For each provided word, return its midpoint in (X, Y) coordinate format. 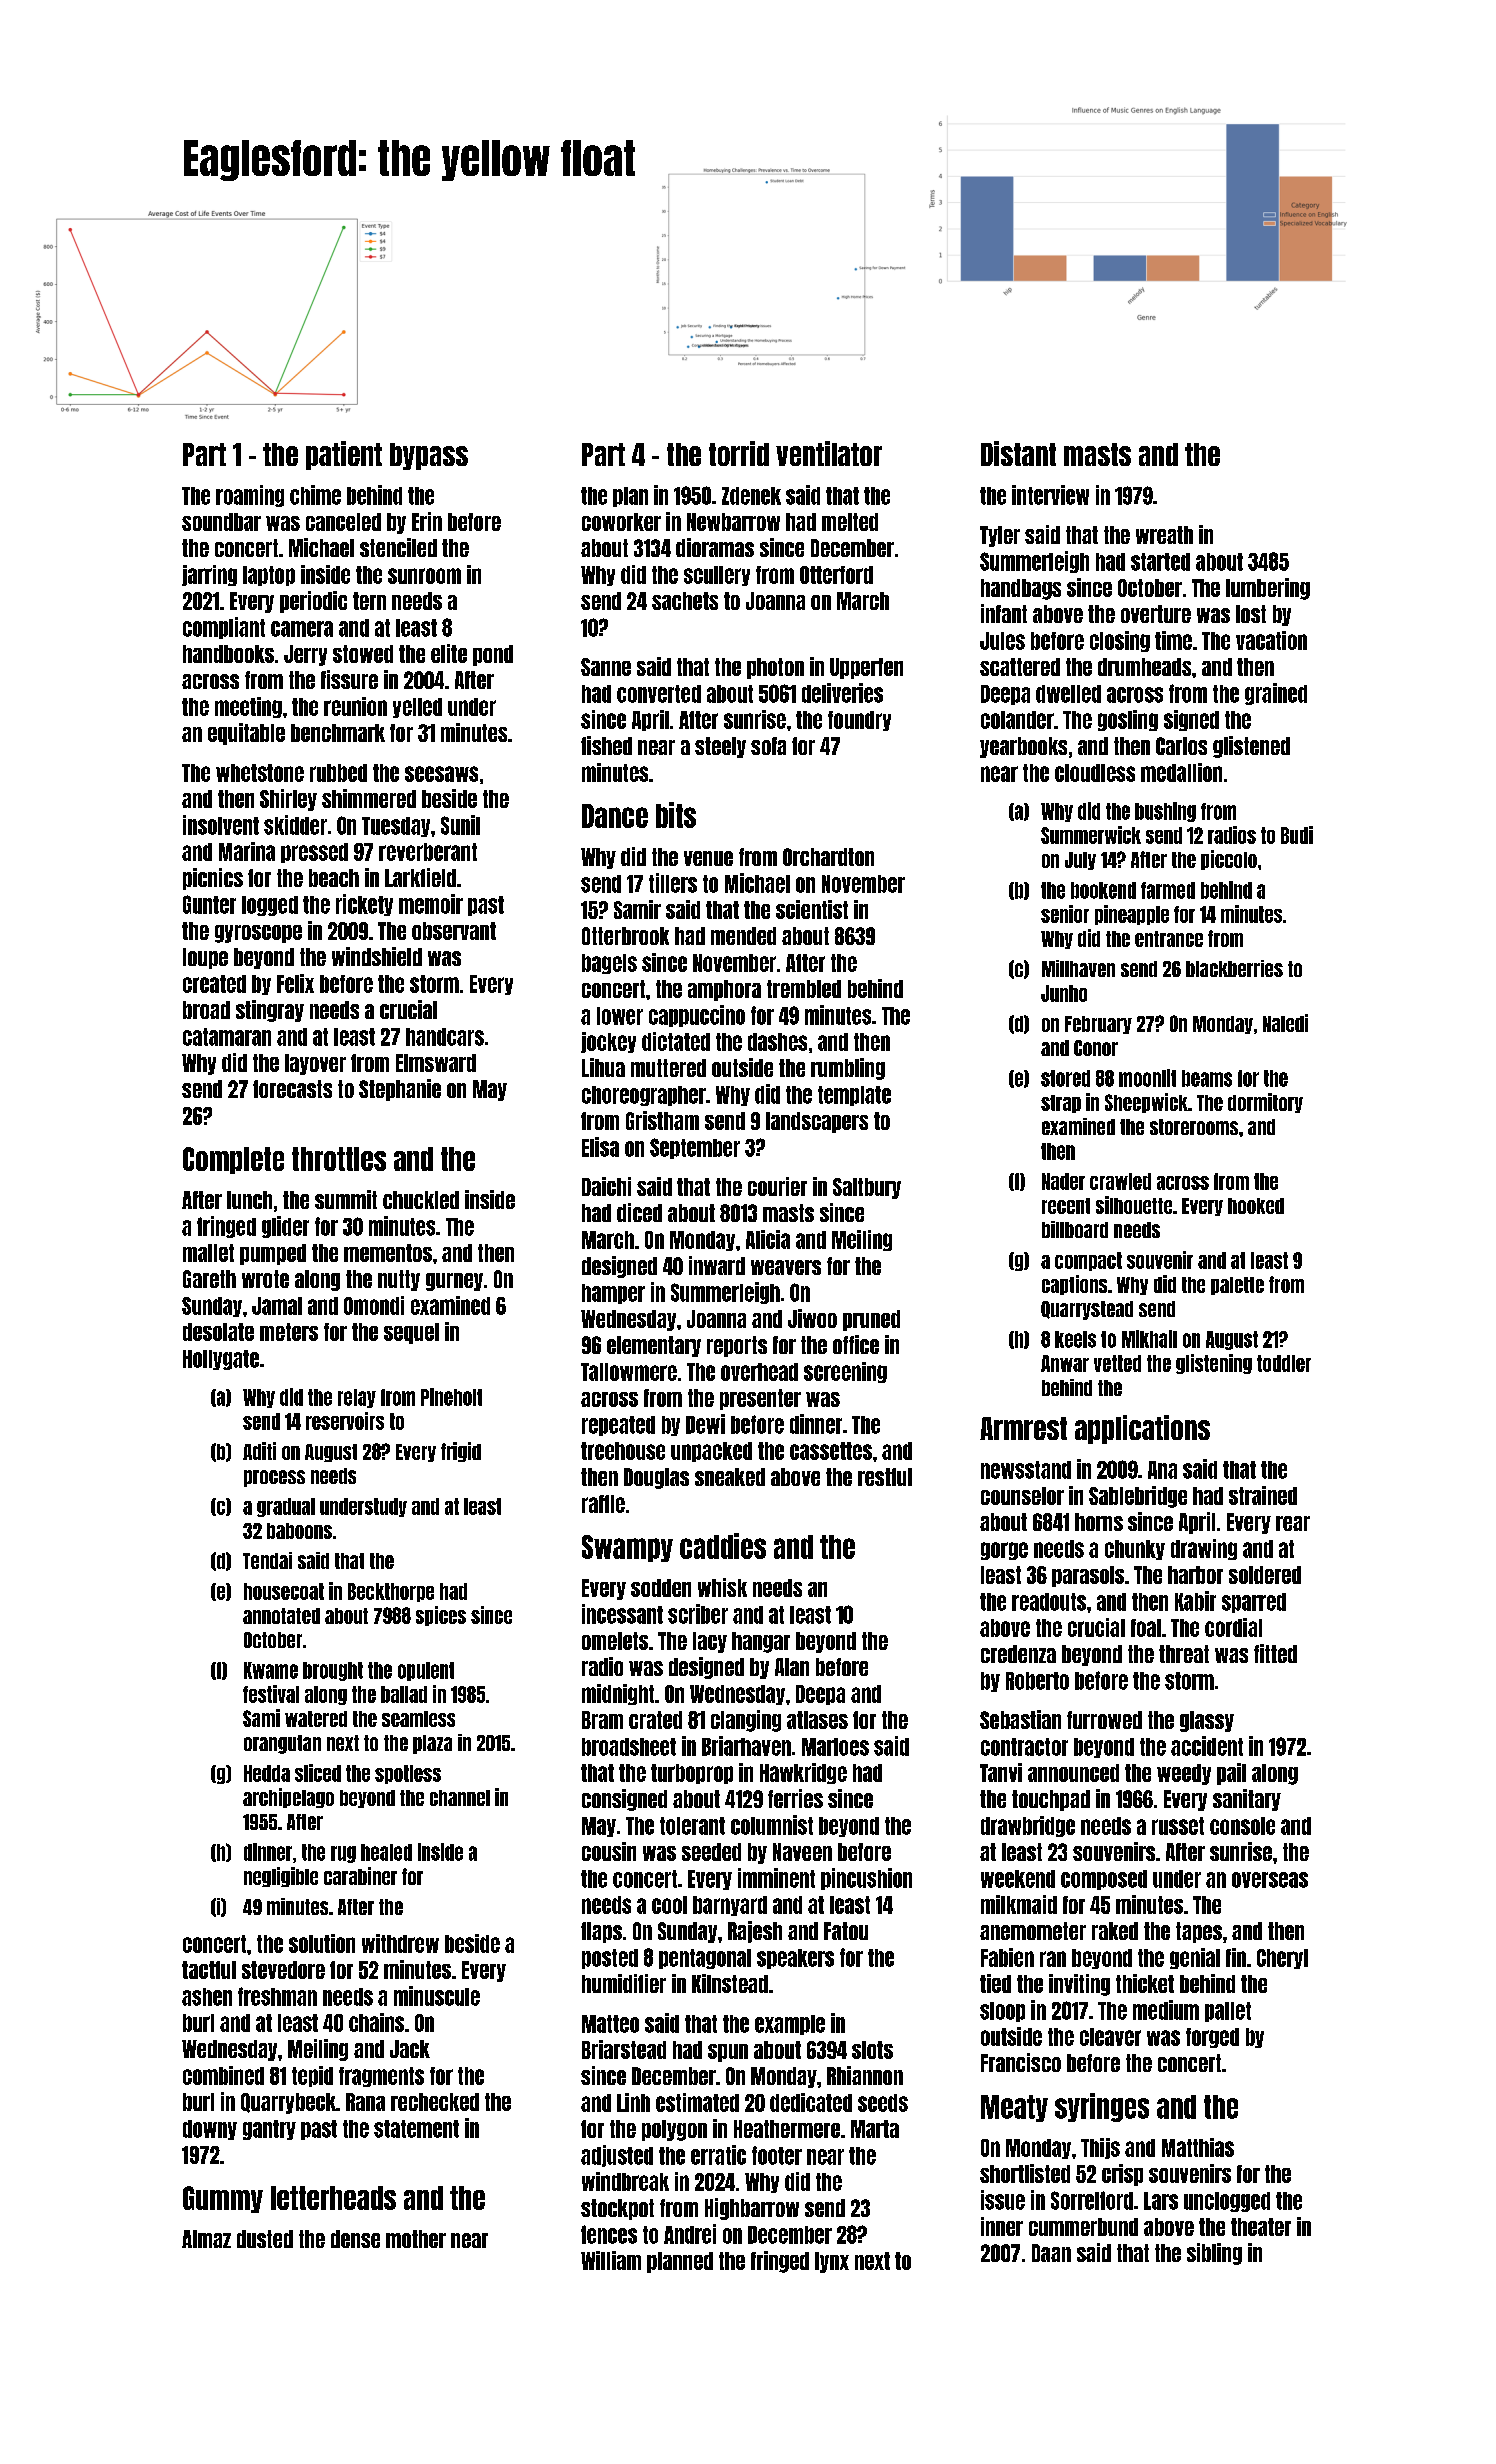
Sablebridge (1138, 1497)
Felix (295, 983)
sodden (661, 1588)
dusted (265, 2239)
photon (775, 668)
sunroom (424, 576)
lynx (832, 2262)
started (1160, 562)
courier (777, 1186)
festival (271, 1694)
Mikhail (1149, 1339)
